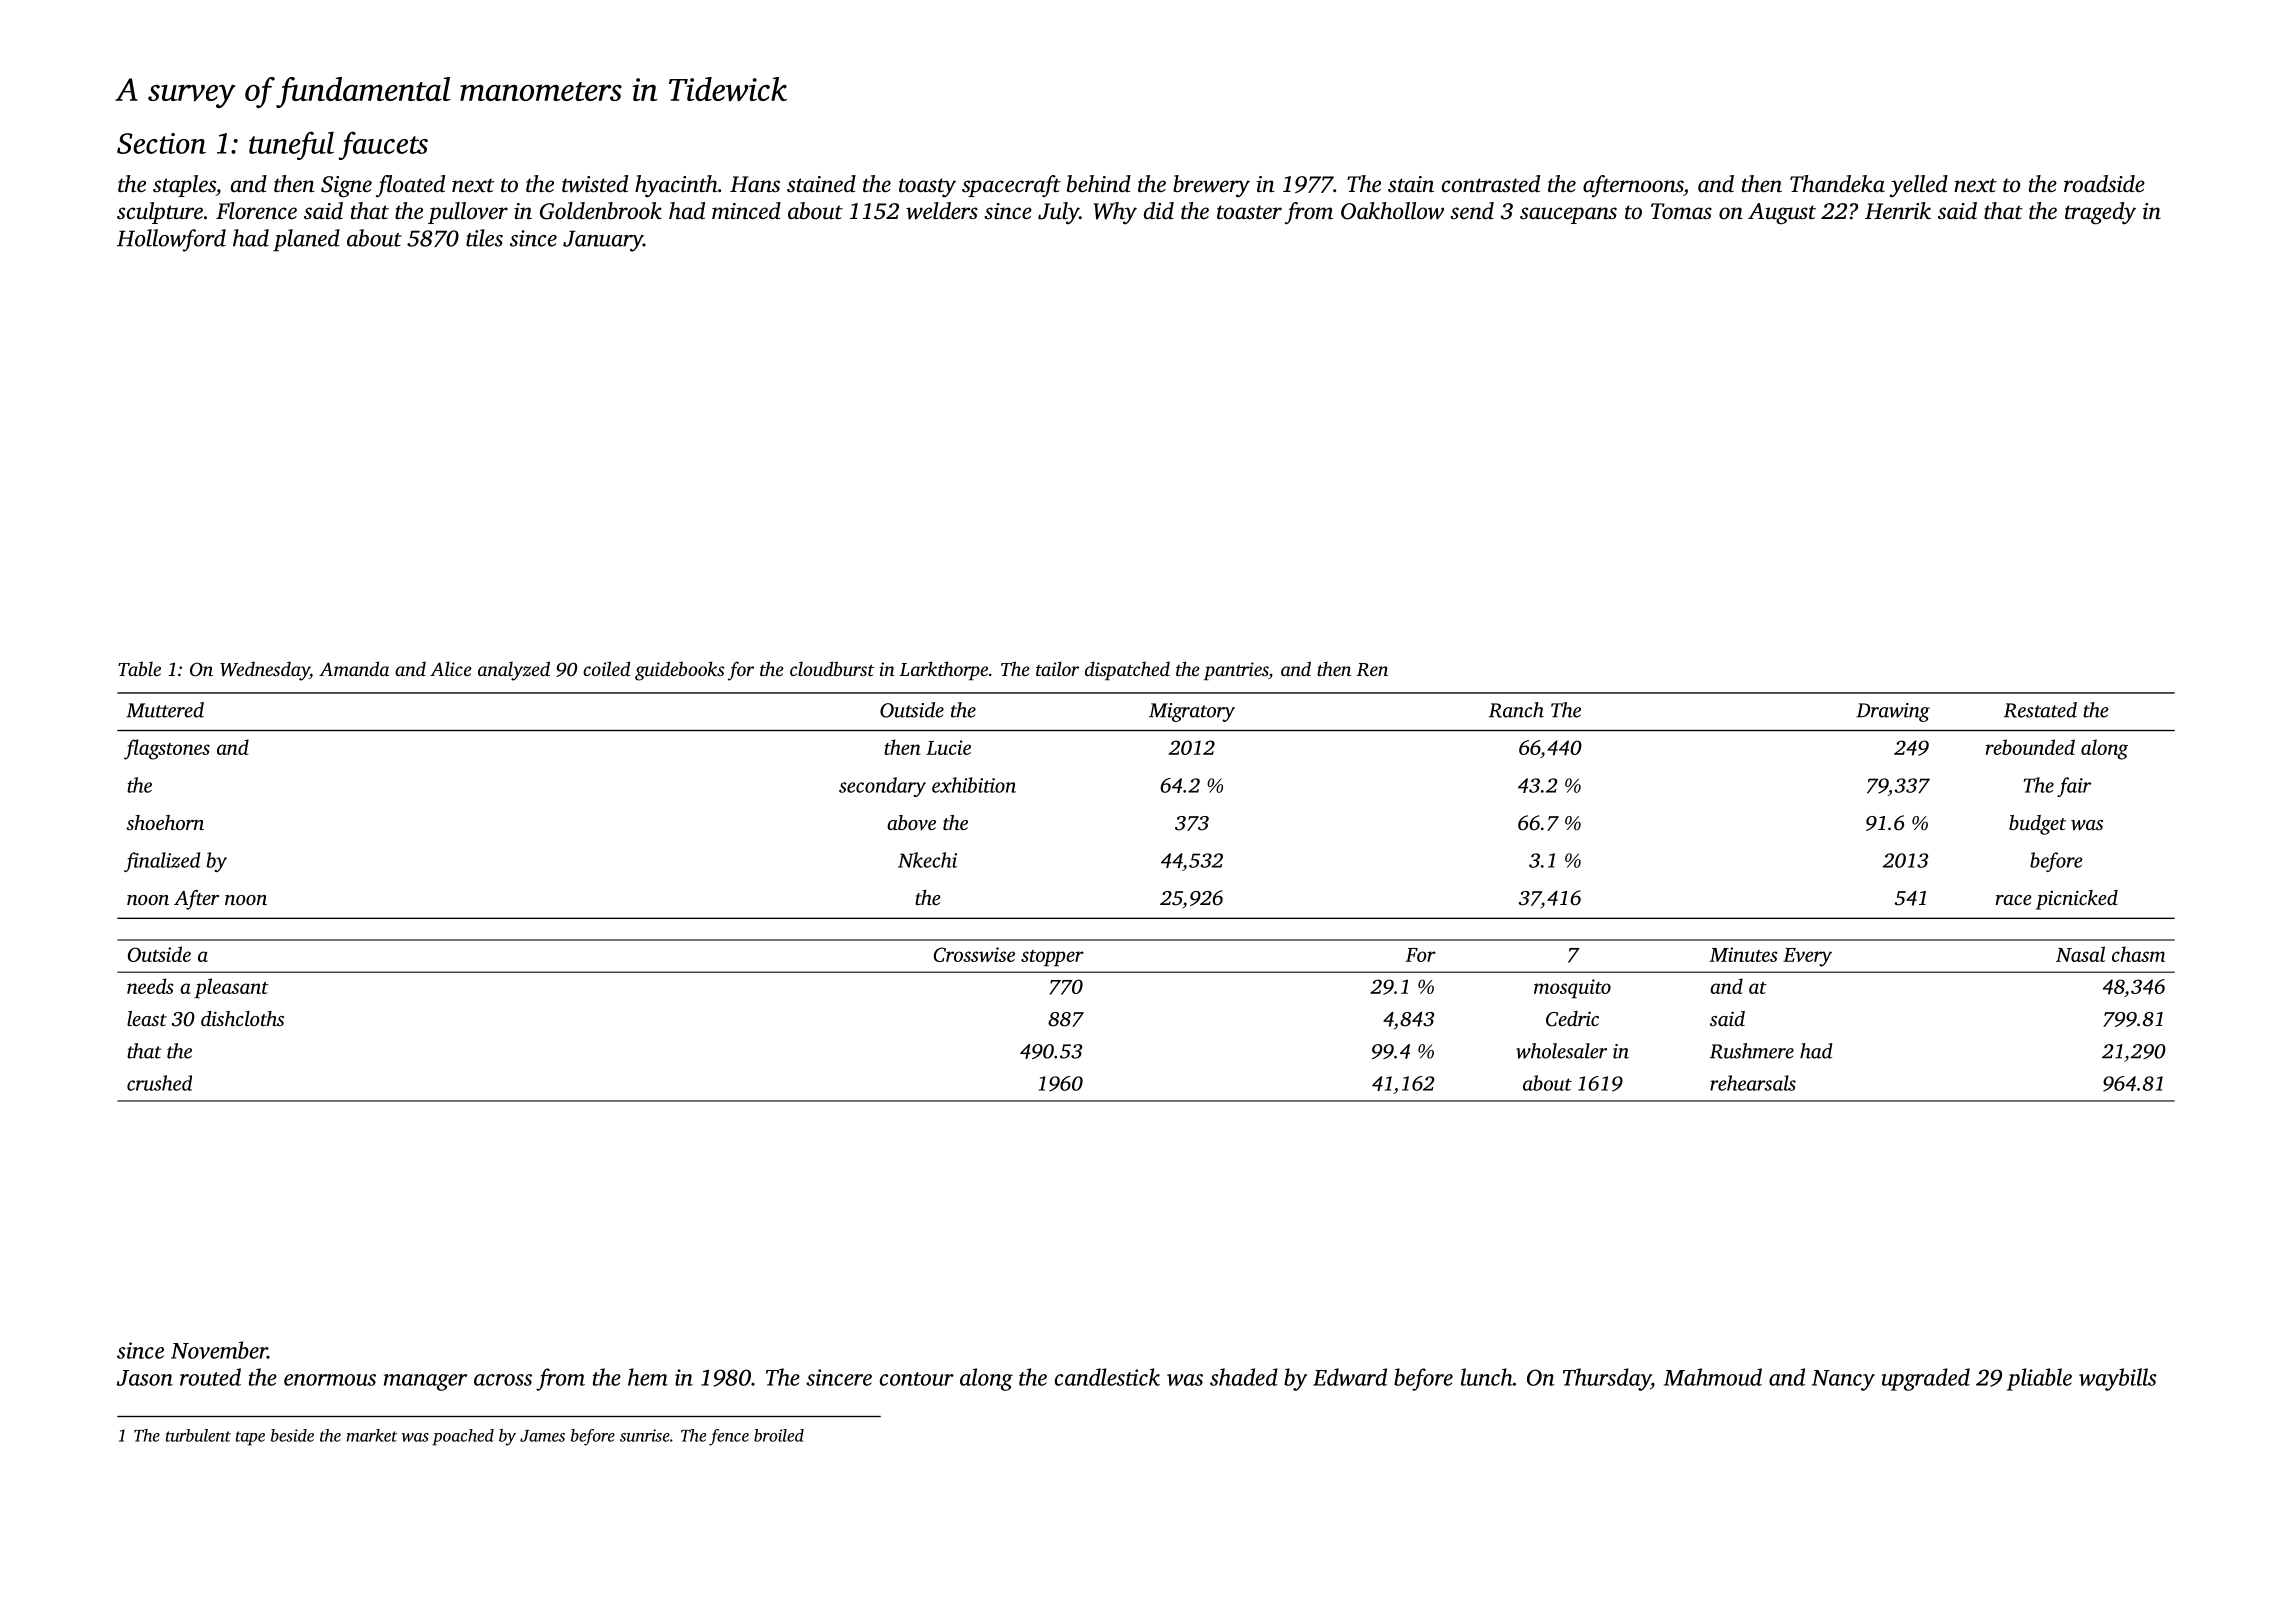 The height and width of the document is (1620, 2292). What do you see at coordinates (1893, 712) in the document?
I see `Drawing` at bounding box center [1893, 712].
